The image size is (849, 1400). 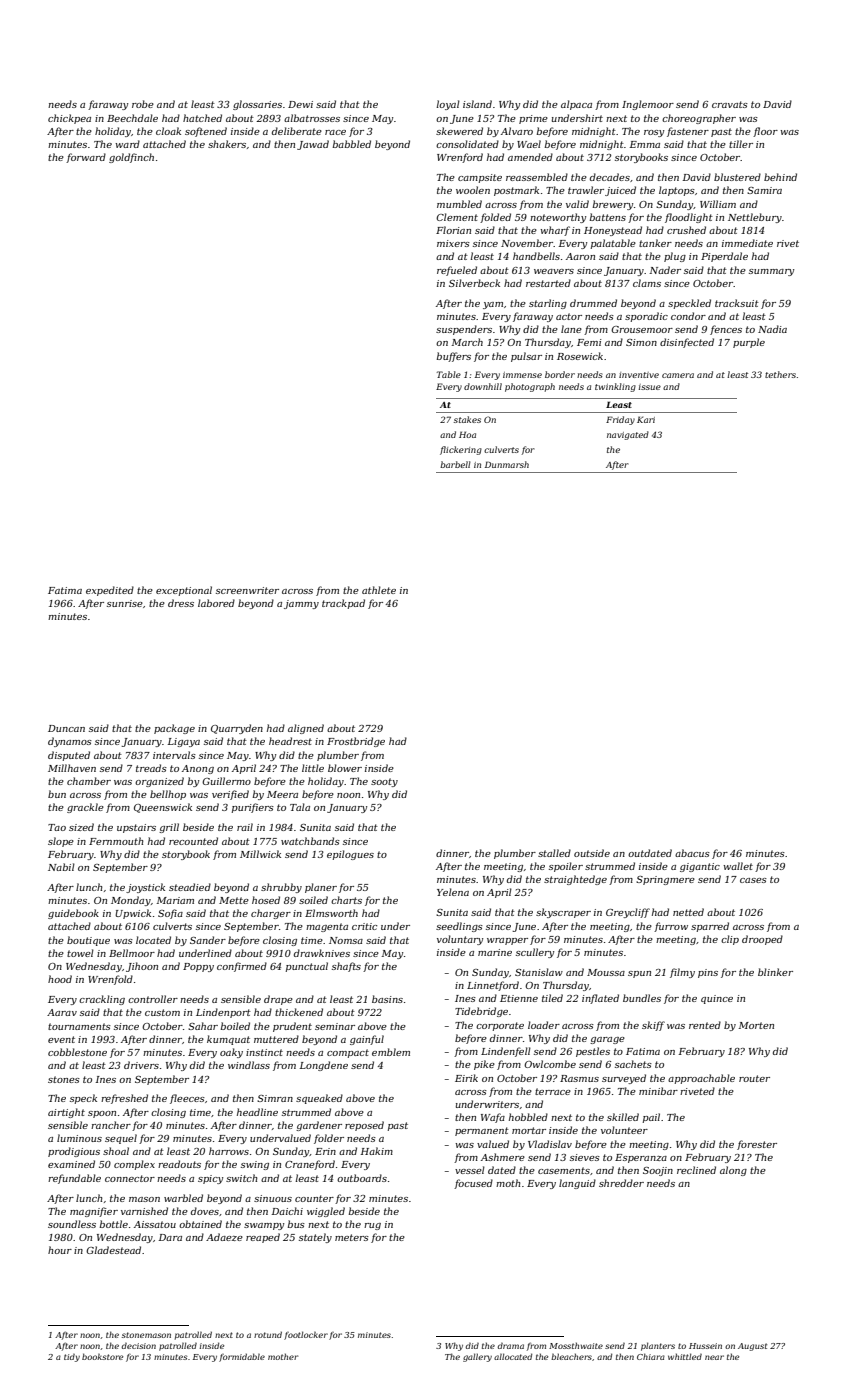 I want to click on tethers, so click(x=780, y=374).
